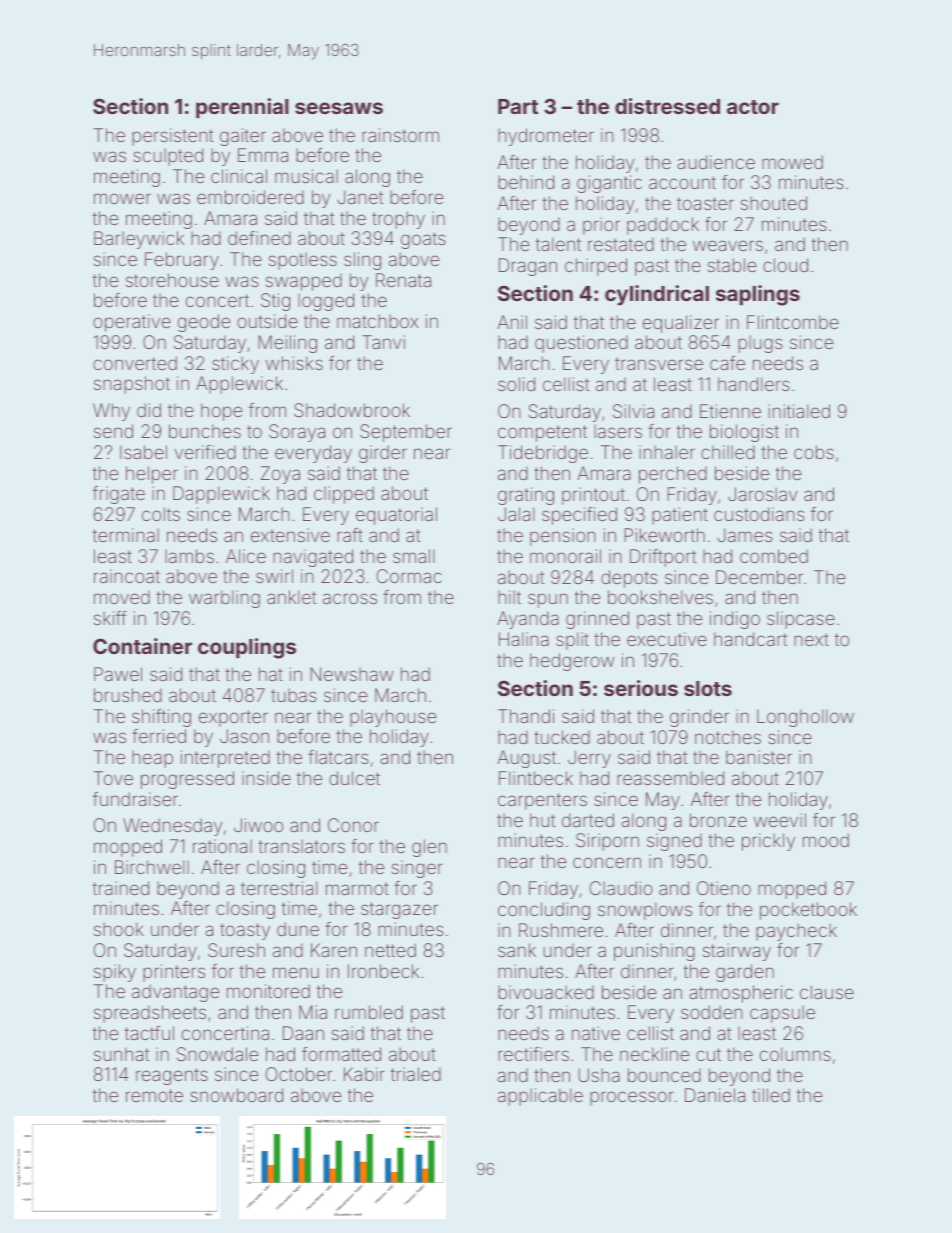 This document has height=1233, width=952. I want to click on applicable, so click(540, 1097).
